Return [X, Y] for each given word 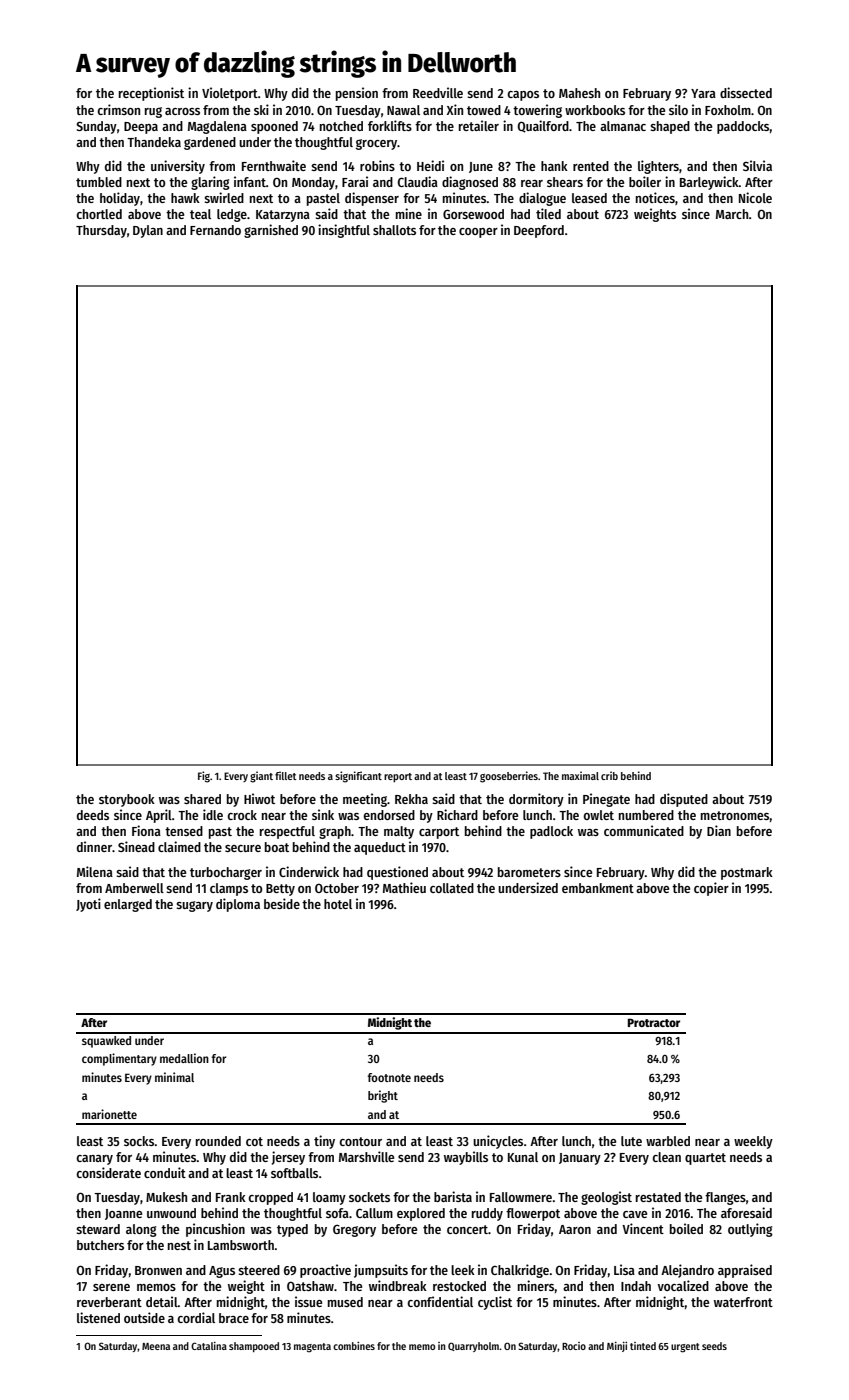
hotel [338, 904]
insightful [344, 231]
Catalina [209, 1346]
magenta [312, 1348]
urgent [685, 1348]
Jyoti [88, 905]
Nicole [755, 197]
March [732, 214]
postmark [747, 873]
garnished [271, 231]
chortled [99, 214]
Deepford [539, 231]
